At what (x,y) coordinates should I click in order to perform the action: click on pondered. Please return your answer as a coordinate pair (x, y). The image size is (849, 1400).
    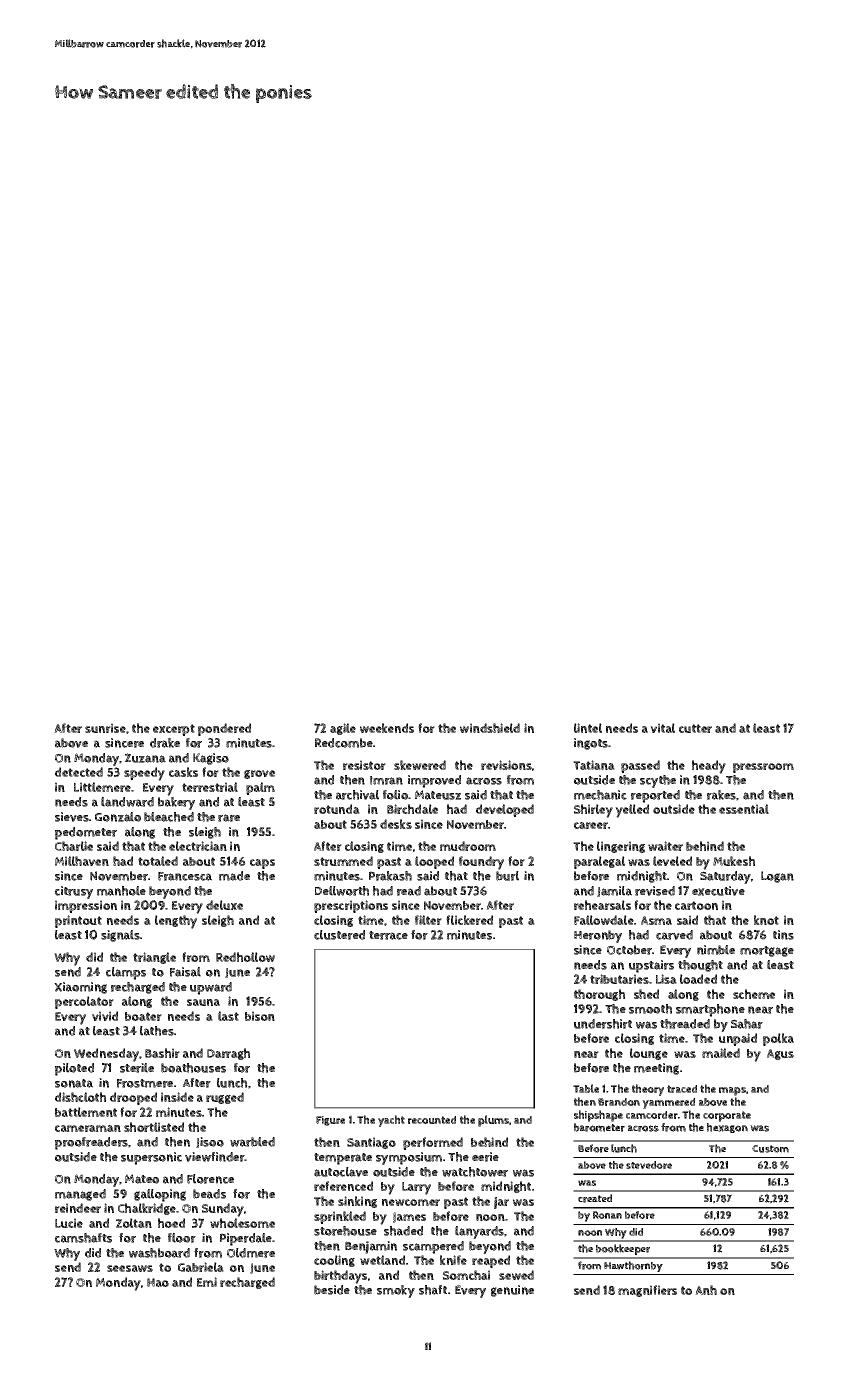
    Looking at the image, I should click on (224, 729).
